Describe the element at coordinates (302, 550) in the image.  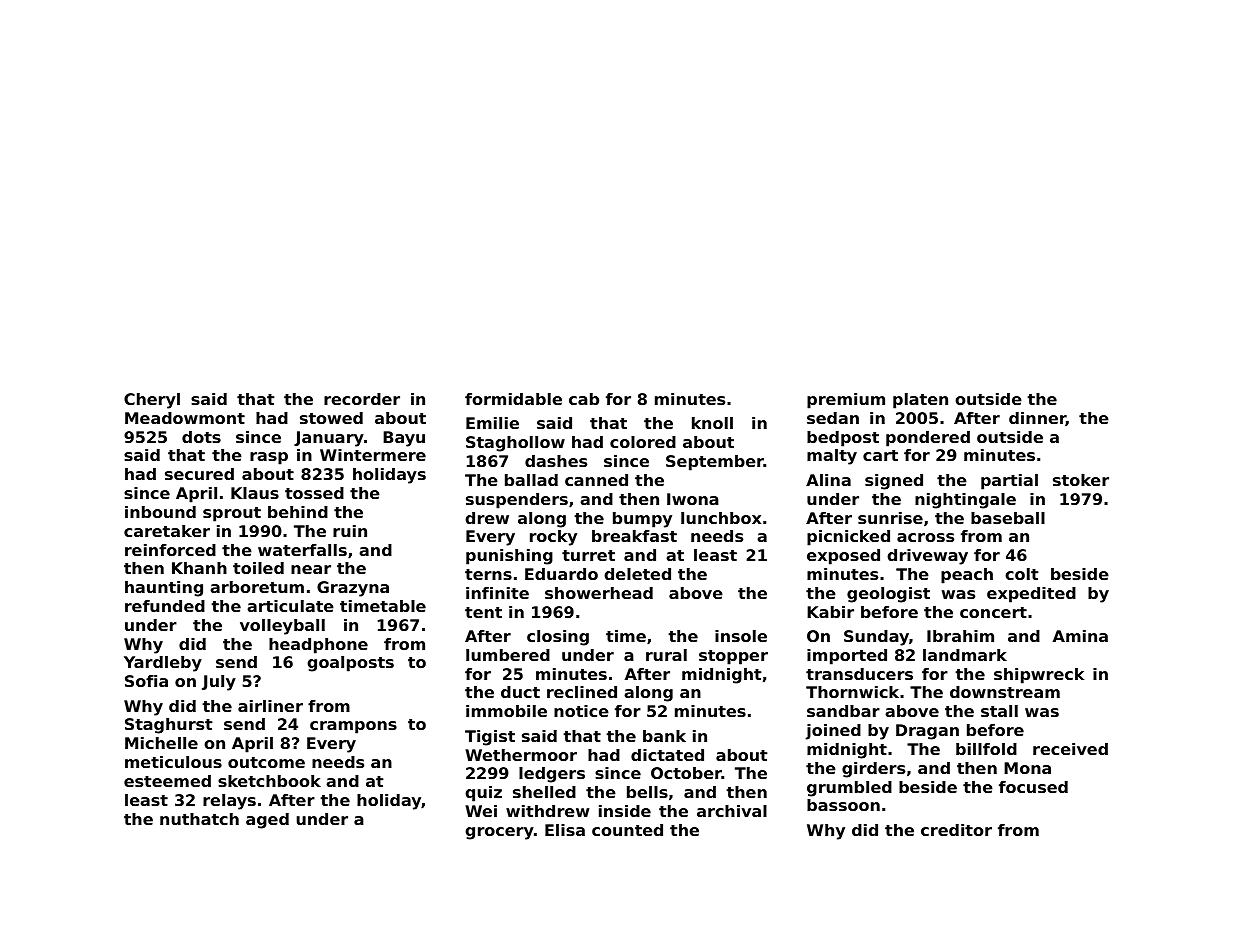
I see `waterfalls` at that location.
